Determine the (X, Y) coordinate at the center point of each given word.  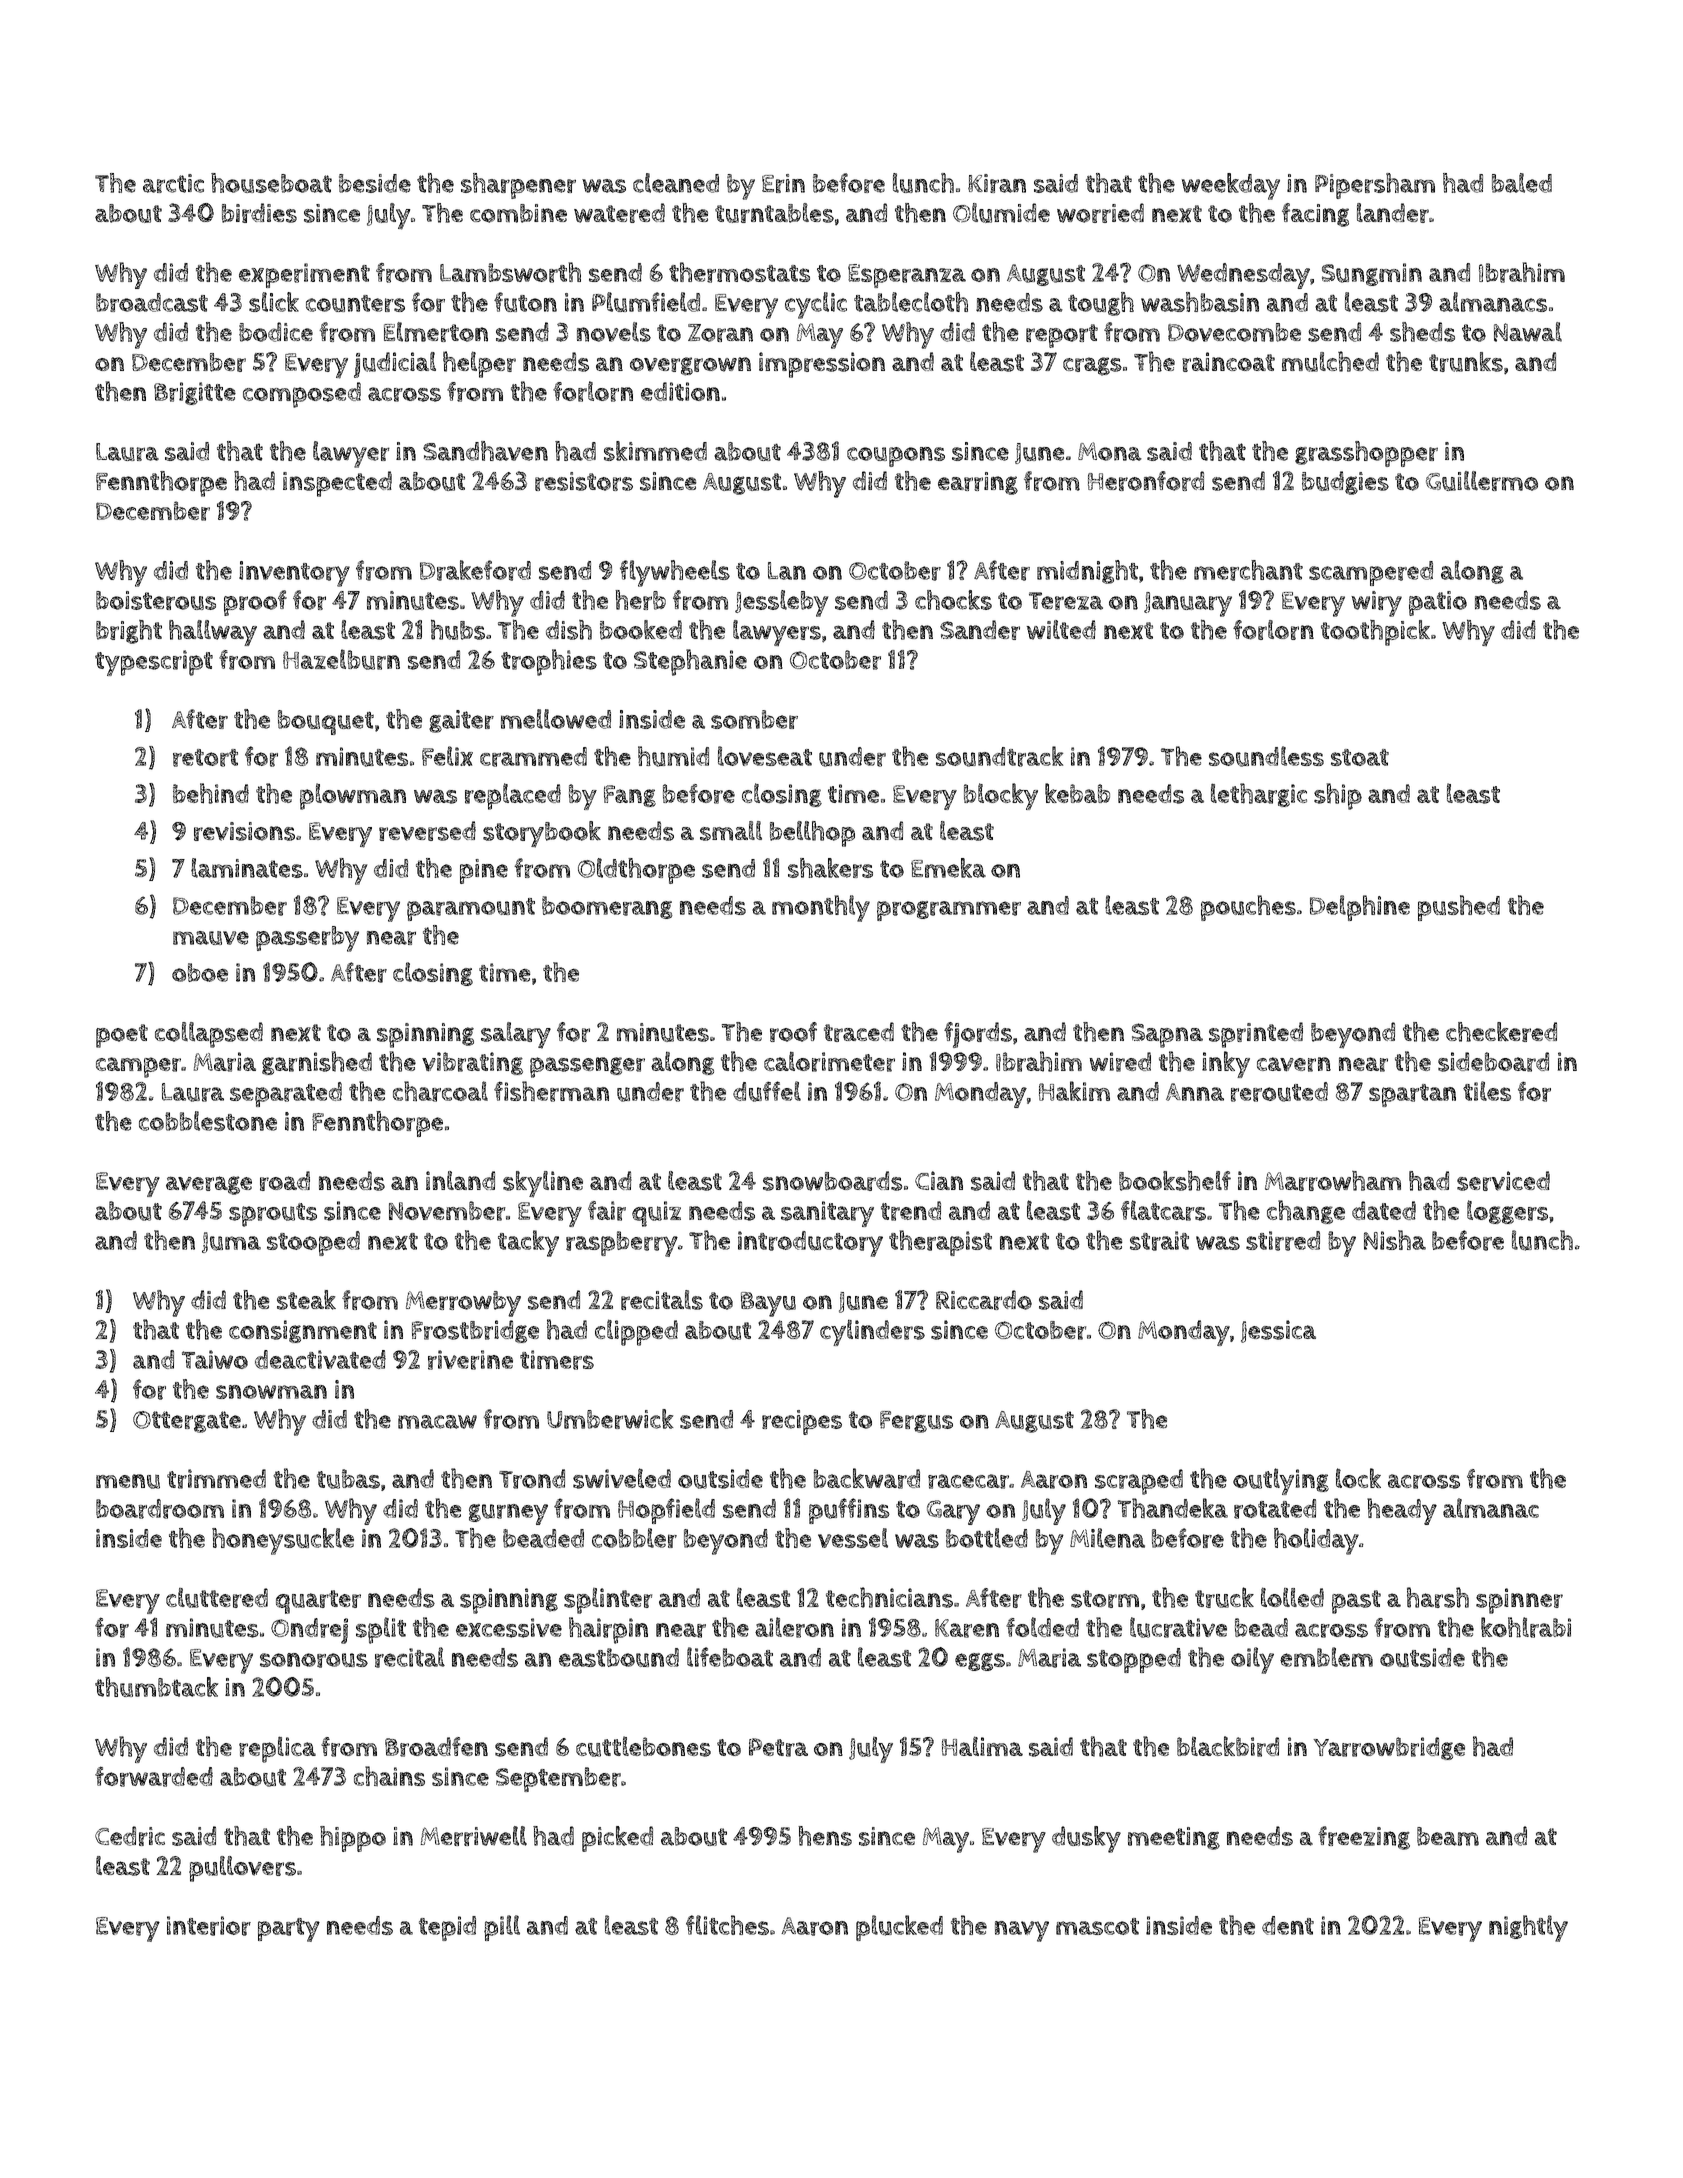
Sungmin (1372, 274)
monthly (821, 908)
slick (274, 302)
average (209, 1185)
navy (1022, 1931)
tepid (447, 1928)
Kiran (997, 183)
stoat (1360, 757)
